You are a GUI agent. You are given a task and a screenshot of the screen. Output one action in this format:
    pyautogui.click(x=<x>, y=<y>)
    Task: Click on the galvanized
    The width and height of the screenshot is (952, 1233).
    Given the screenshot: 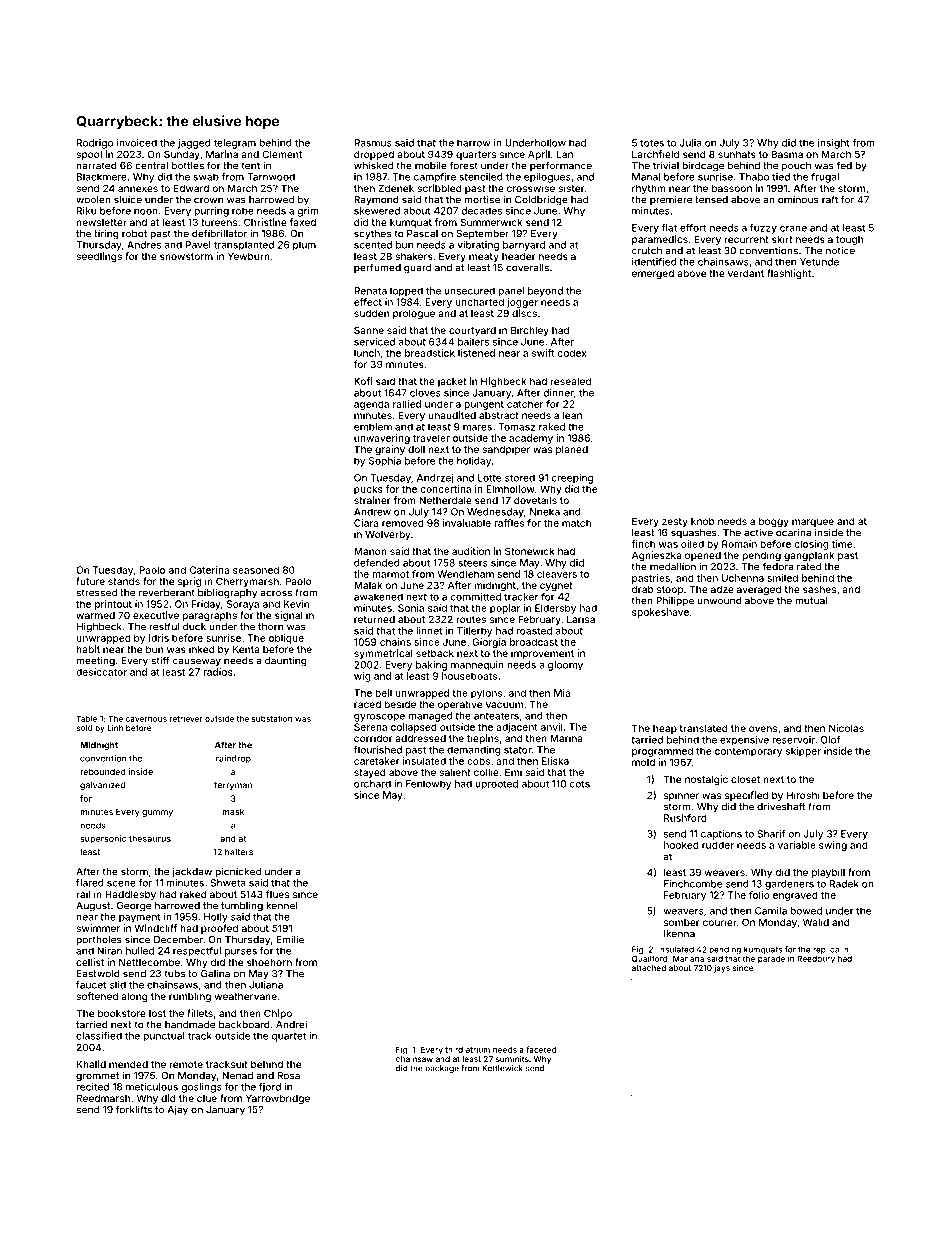 What is the action you would take?
    pyautogui.click(x=102, y=786)
